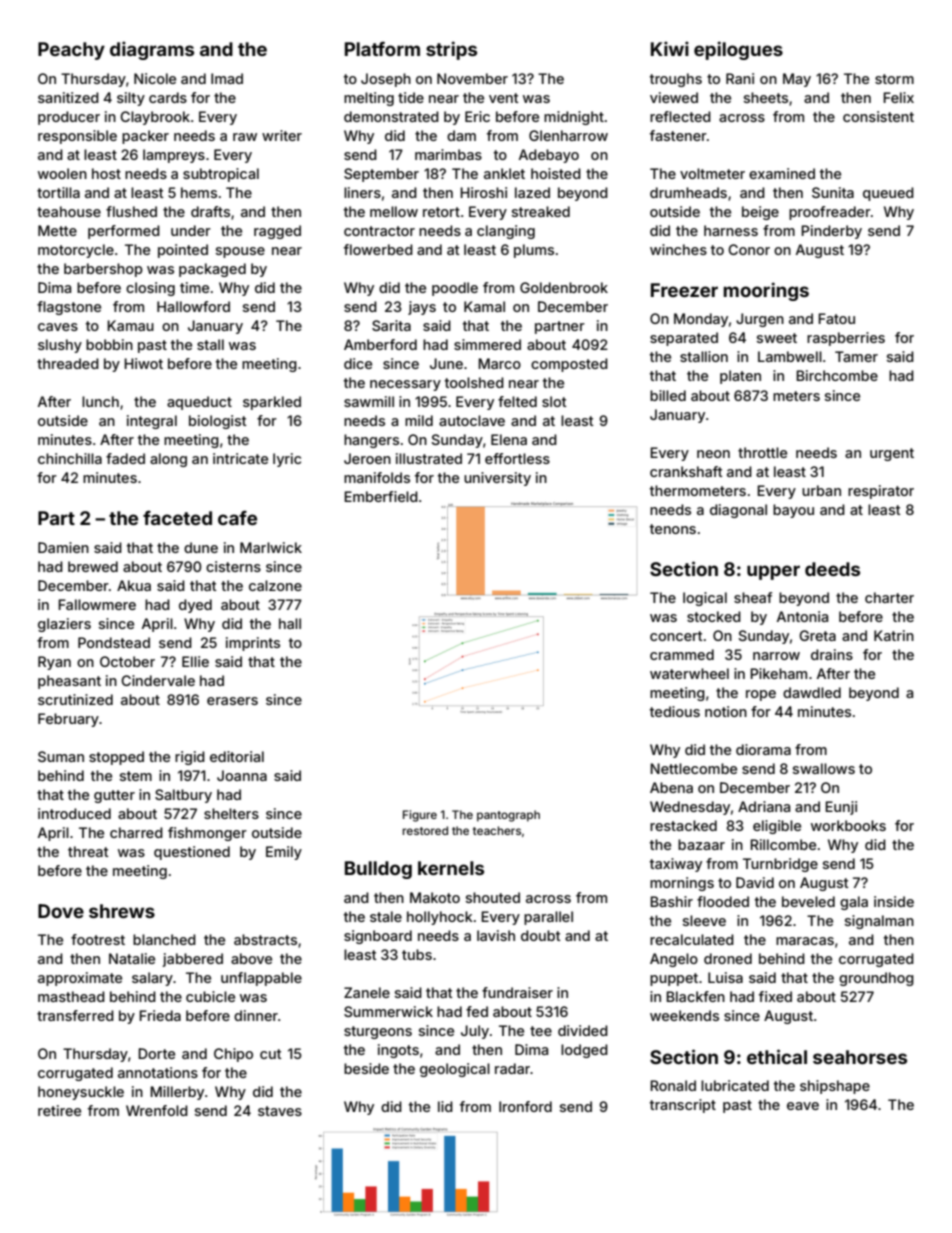 The image size is (952, 1233). I want to click on autoclave, so click(472, 420).
